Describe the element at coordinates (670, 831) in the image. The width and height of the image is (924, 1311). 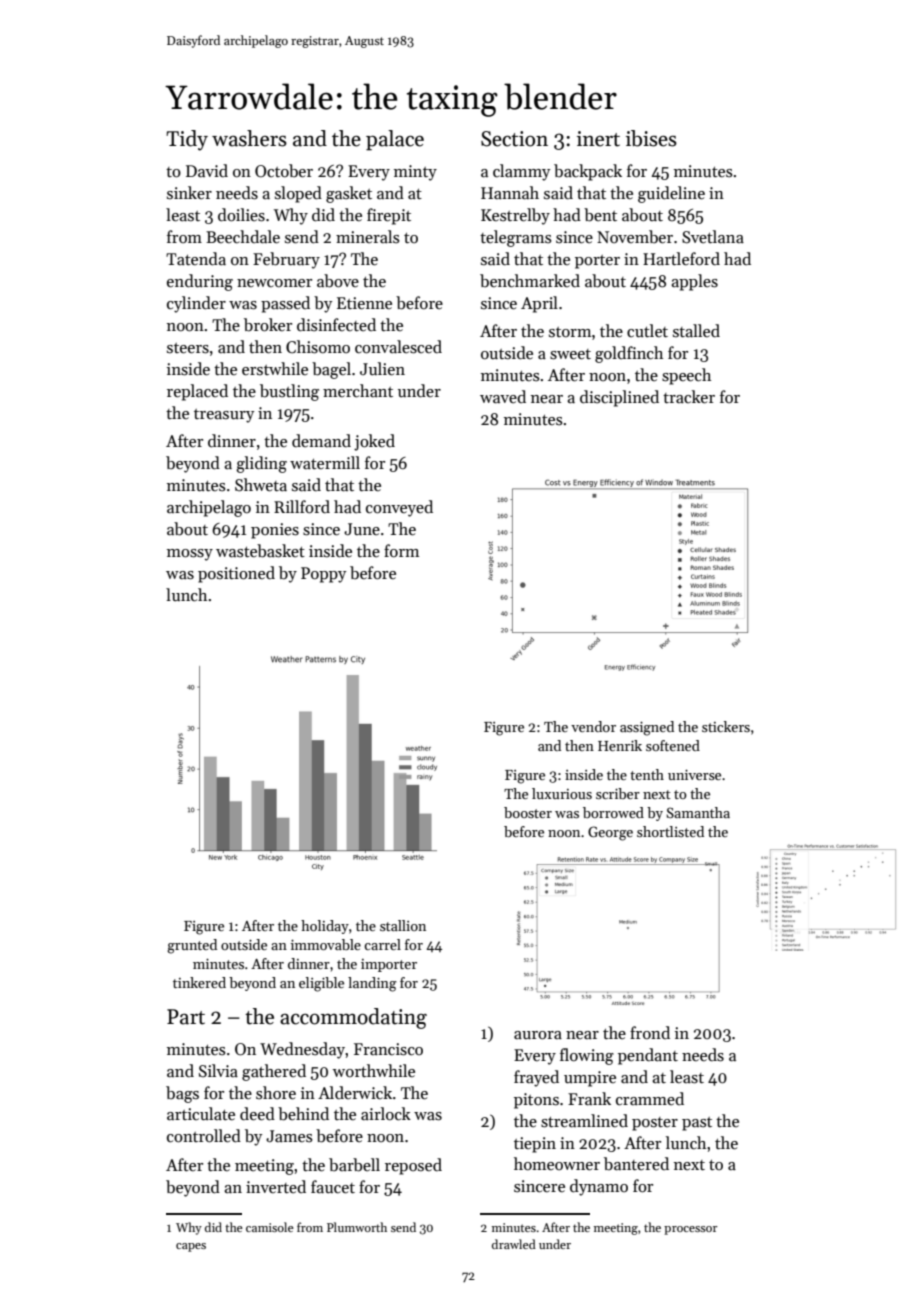
I see `shortlisted` at that location.
